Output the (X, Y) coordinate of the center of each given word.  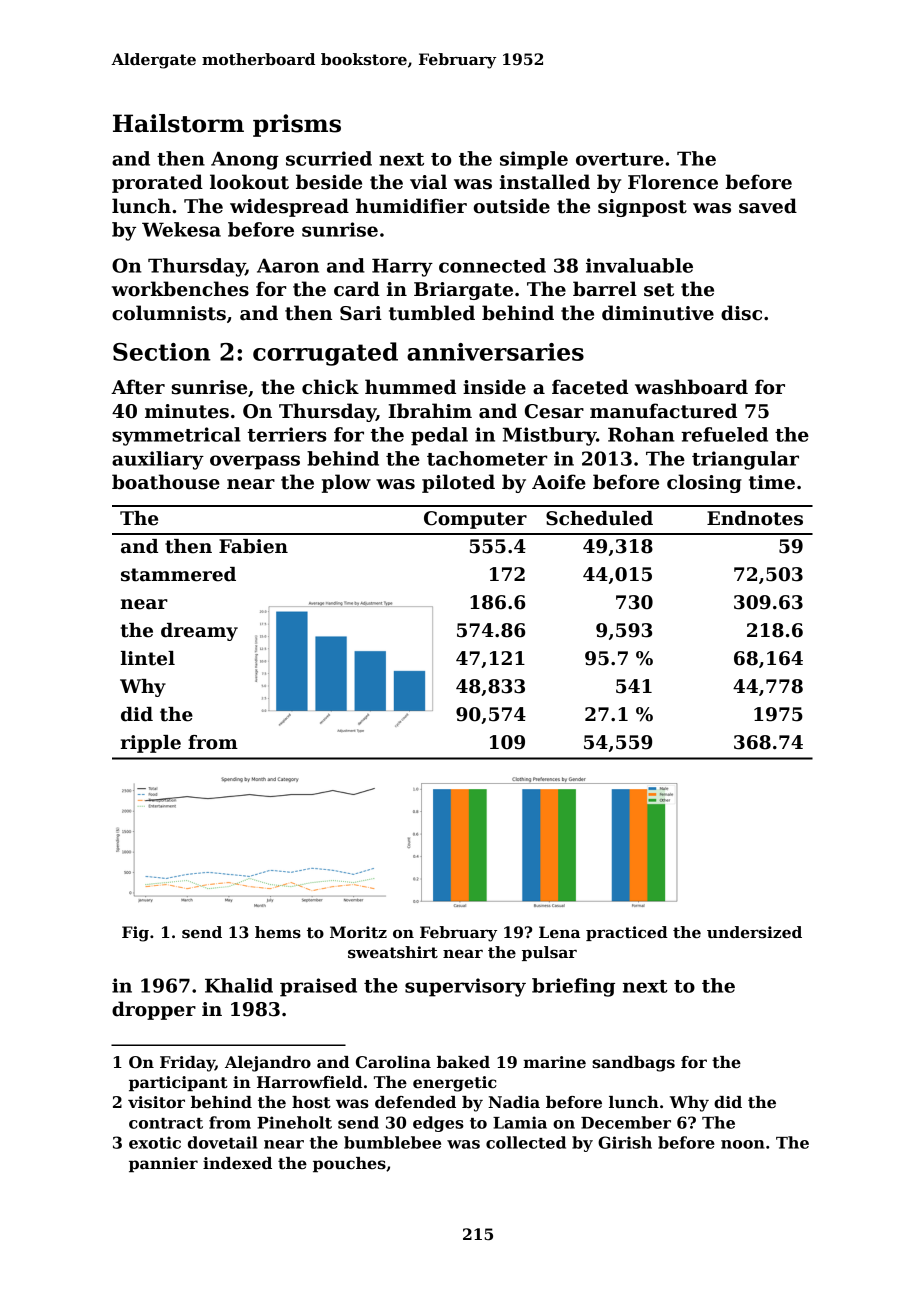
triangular (745, 460)
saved (768, 206)
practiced (627, 933)
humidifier (411, 206)
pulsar (549, 953)
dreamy (199, 632)
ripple (151, 744)
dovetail (222, 1142)
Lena (559, 932)
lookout (249, 182)
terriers (287, 434)
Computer (475, 520)
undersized (754, 932)
